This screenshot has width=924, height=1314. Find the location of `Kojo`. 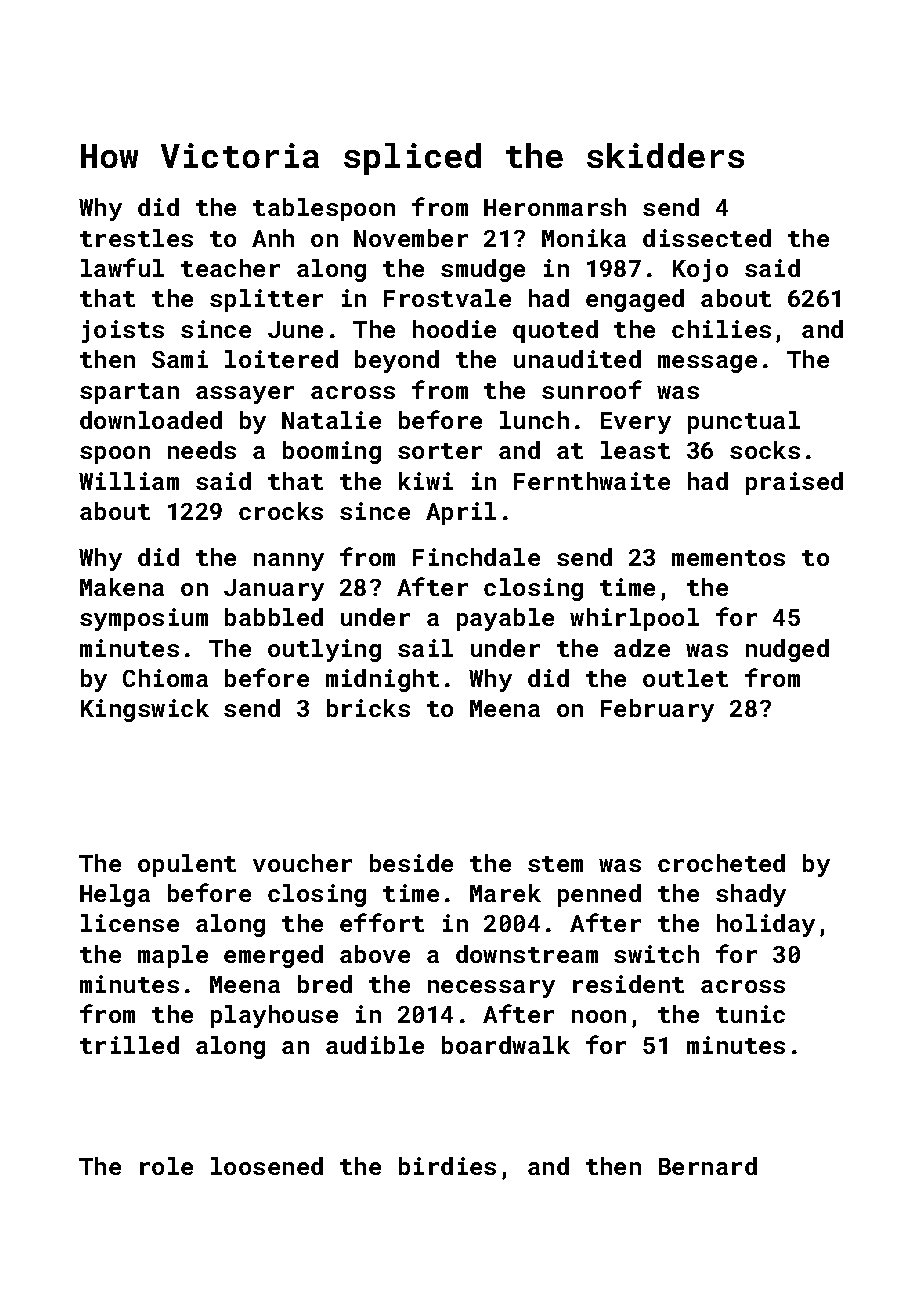

Kojo is located at coordinates (700, 270).
